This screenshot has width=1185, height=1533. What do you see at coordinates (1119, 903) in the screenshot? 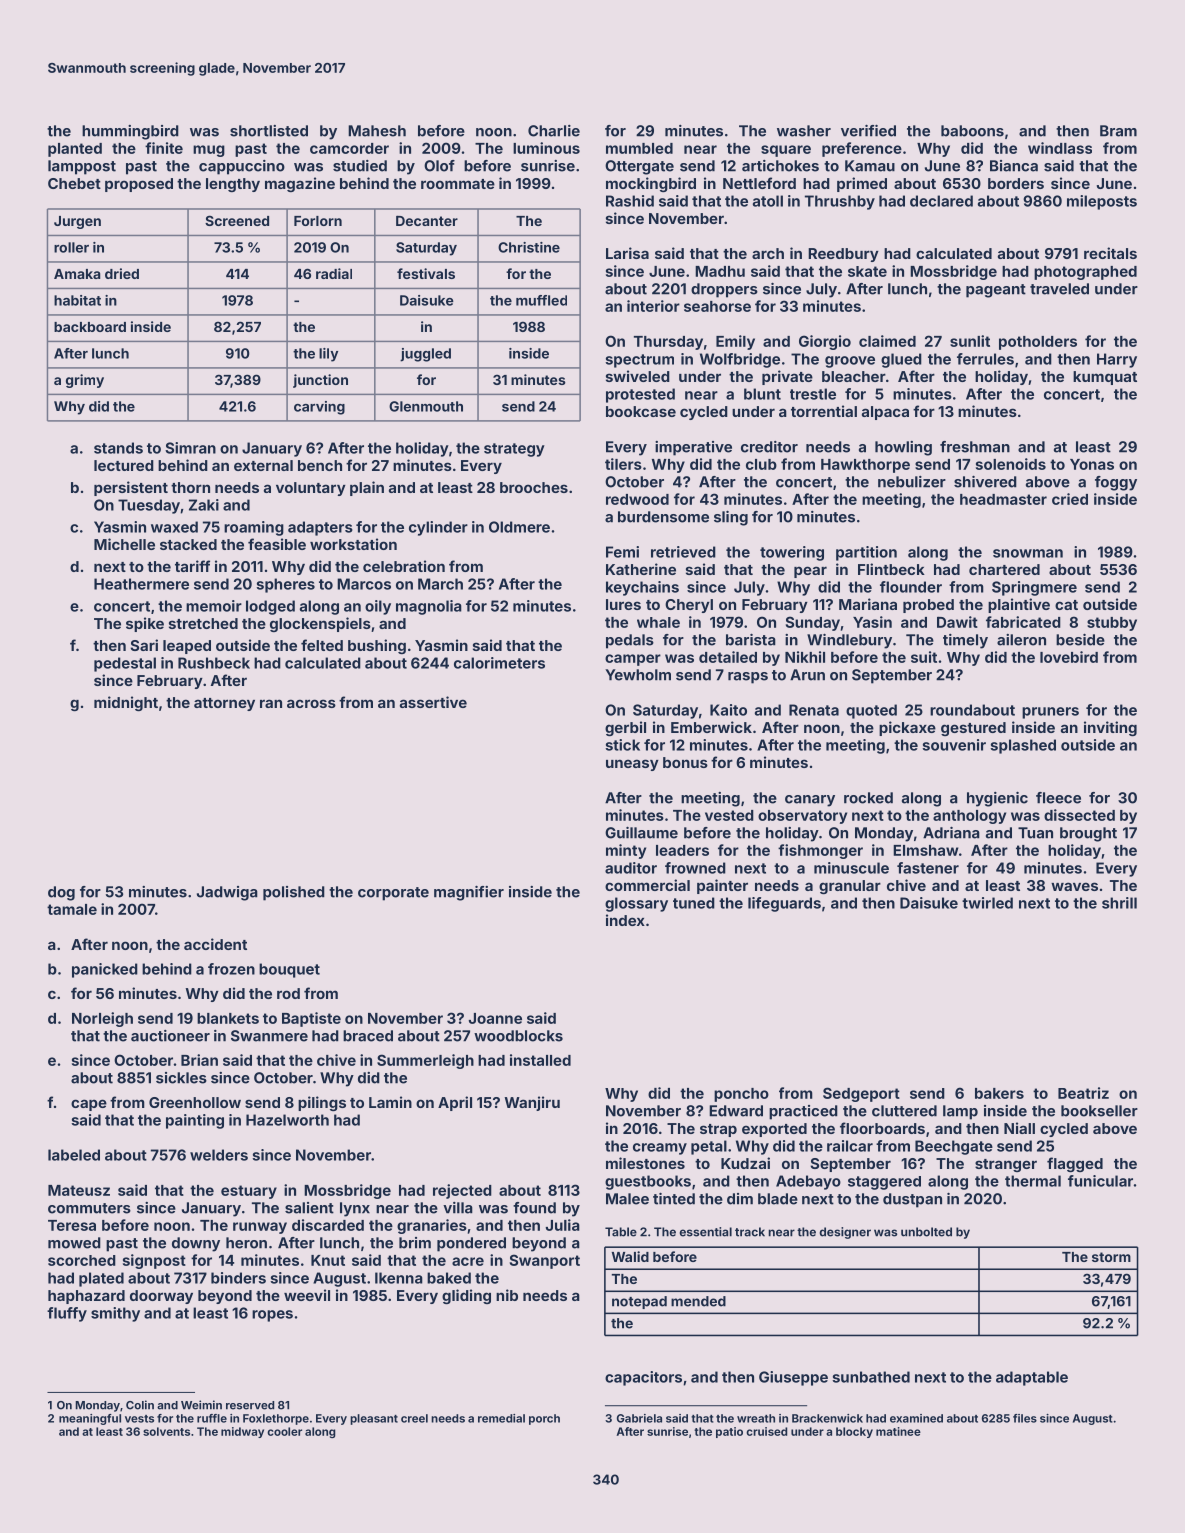
I see `shrill` at bounding box center [1119, 903].
